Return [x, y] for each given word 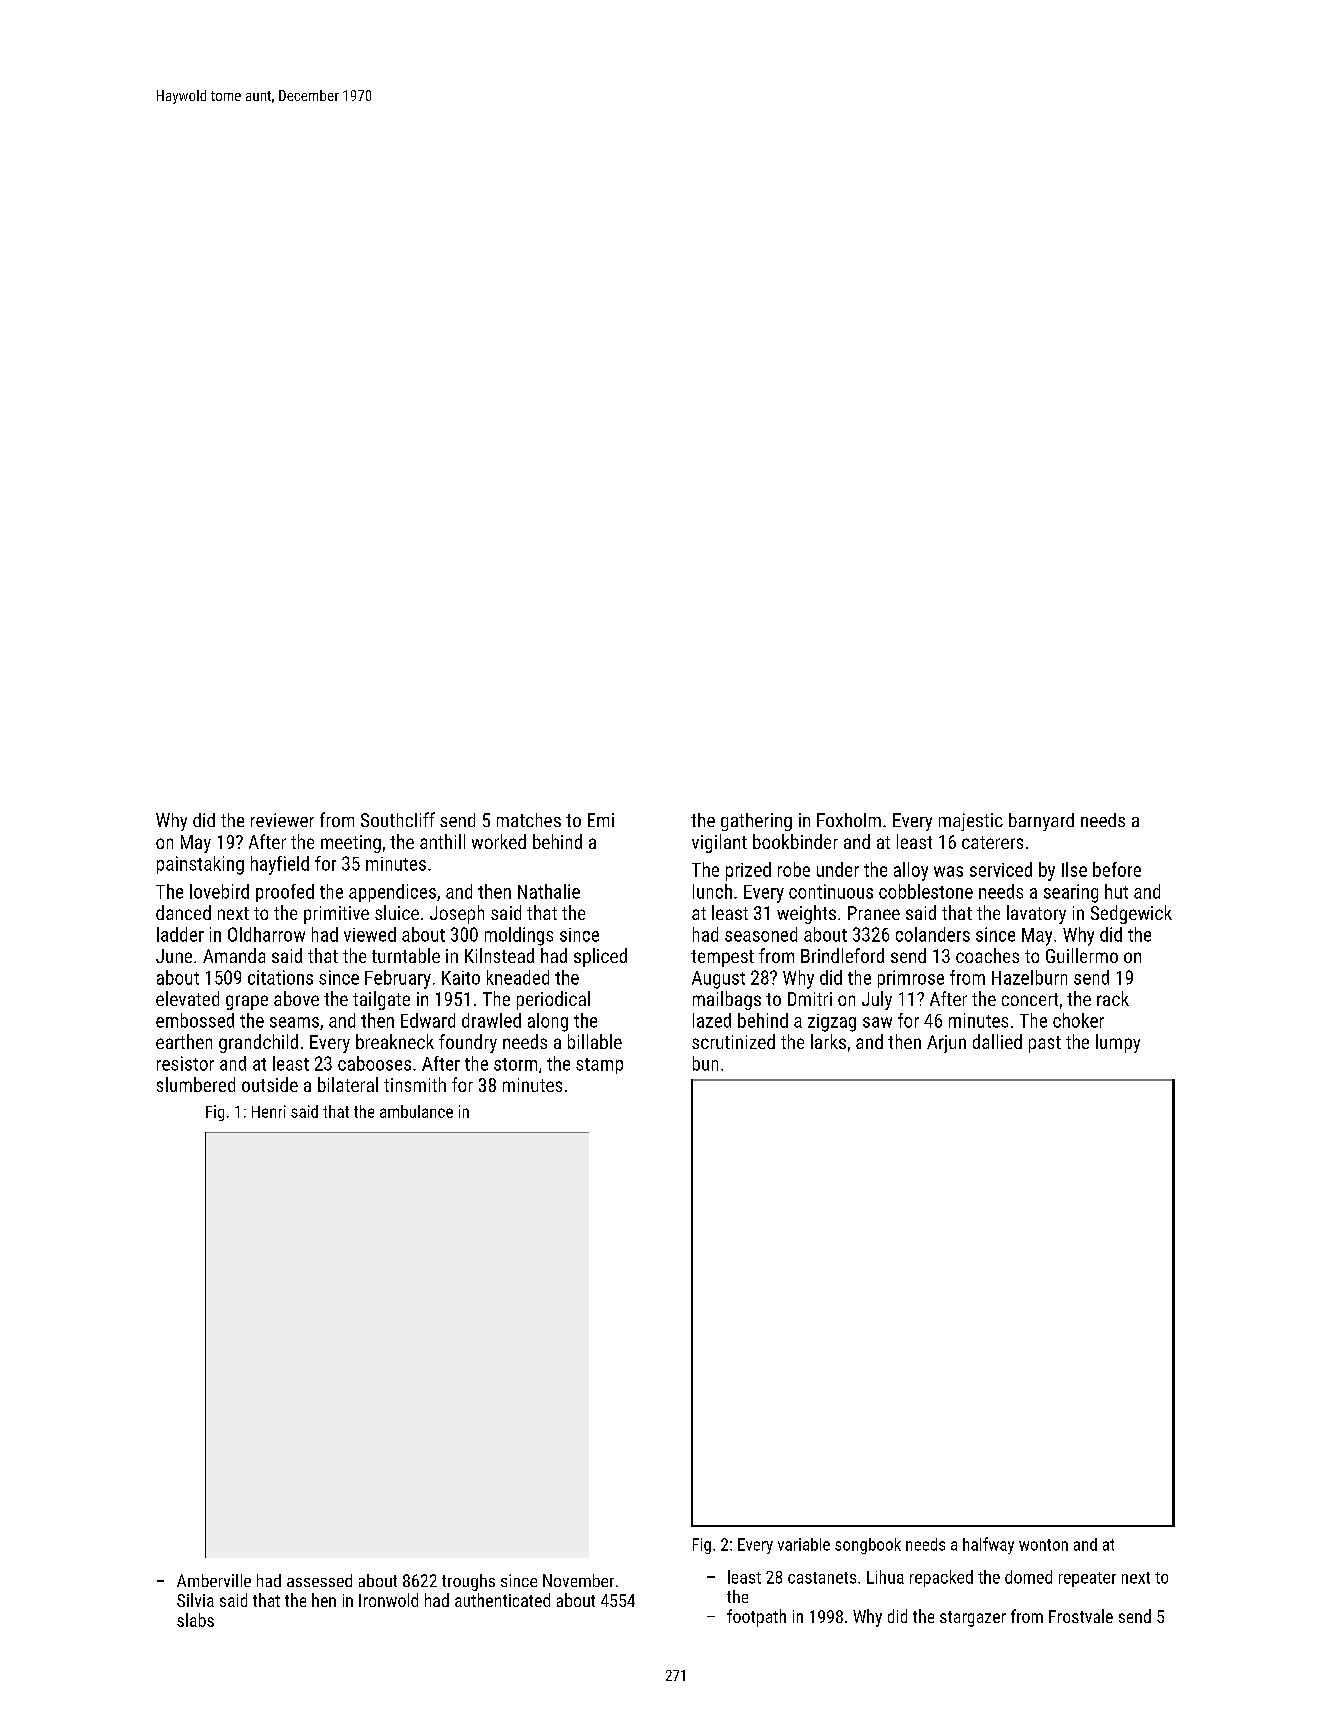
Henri [269, 1111]
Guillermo [1082, 955]
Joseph [457, 914]
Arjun [946, 1044]
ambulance [416, 1111]
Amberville [214, 1580]
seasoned [761, 934]
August [718, 980]
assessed [319, 1580]
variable [804, 1544]
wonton [1043, 1545]
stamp [599, 1066]
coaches [987, 955]
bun [705, 1063]
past [1045, 1044]
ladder [180, 934]
